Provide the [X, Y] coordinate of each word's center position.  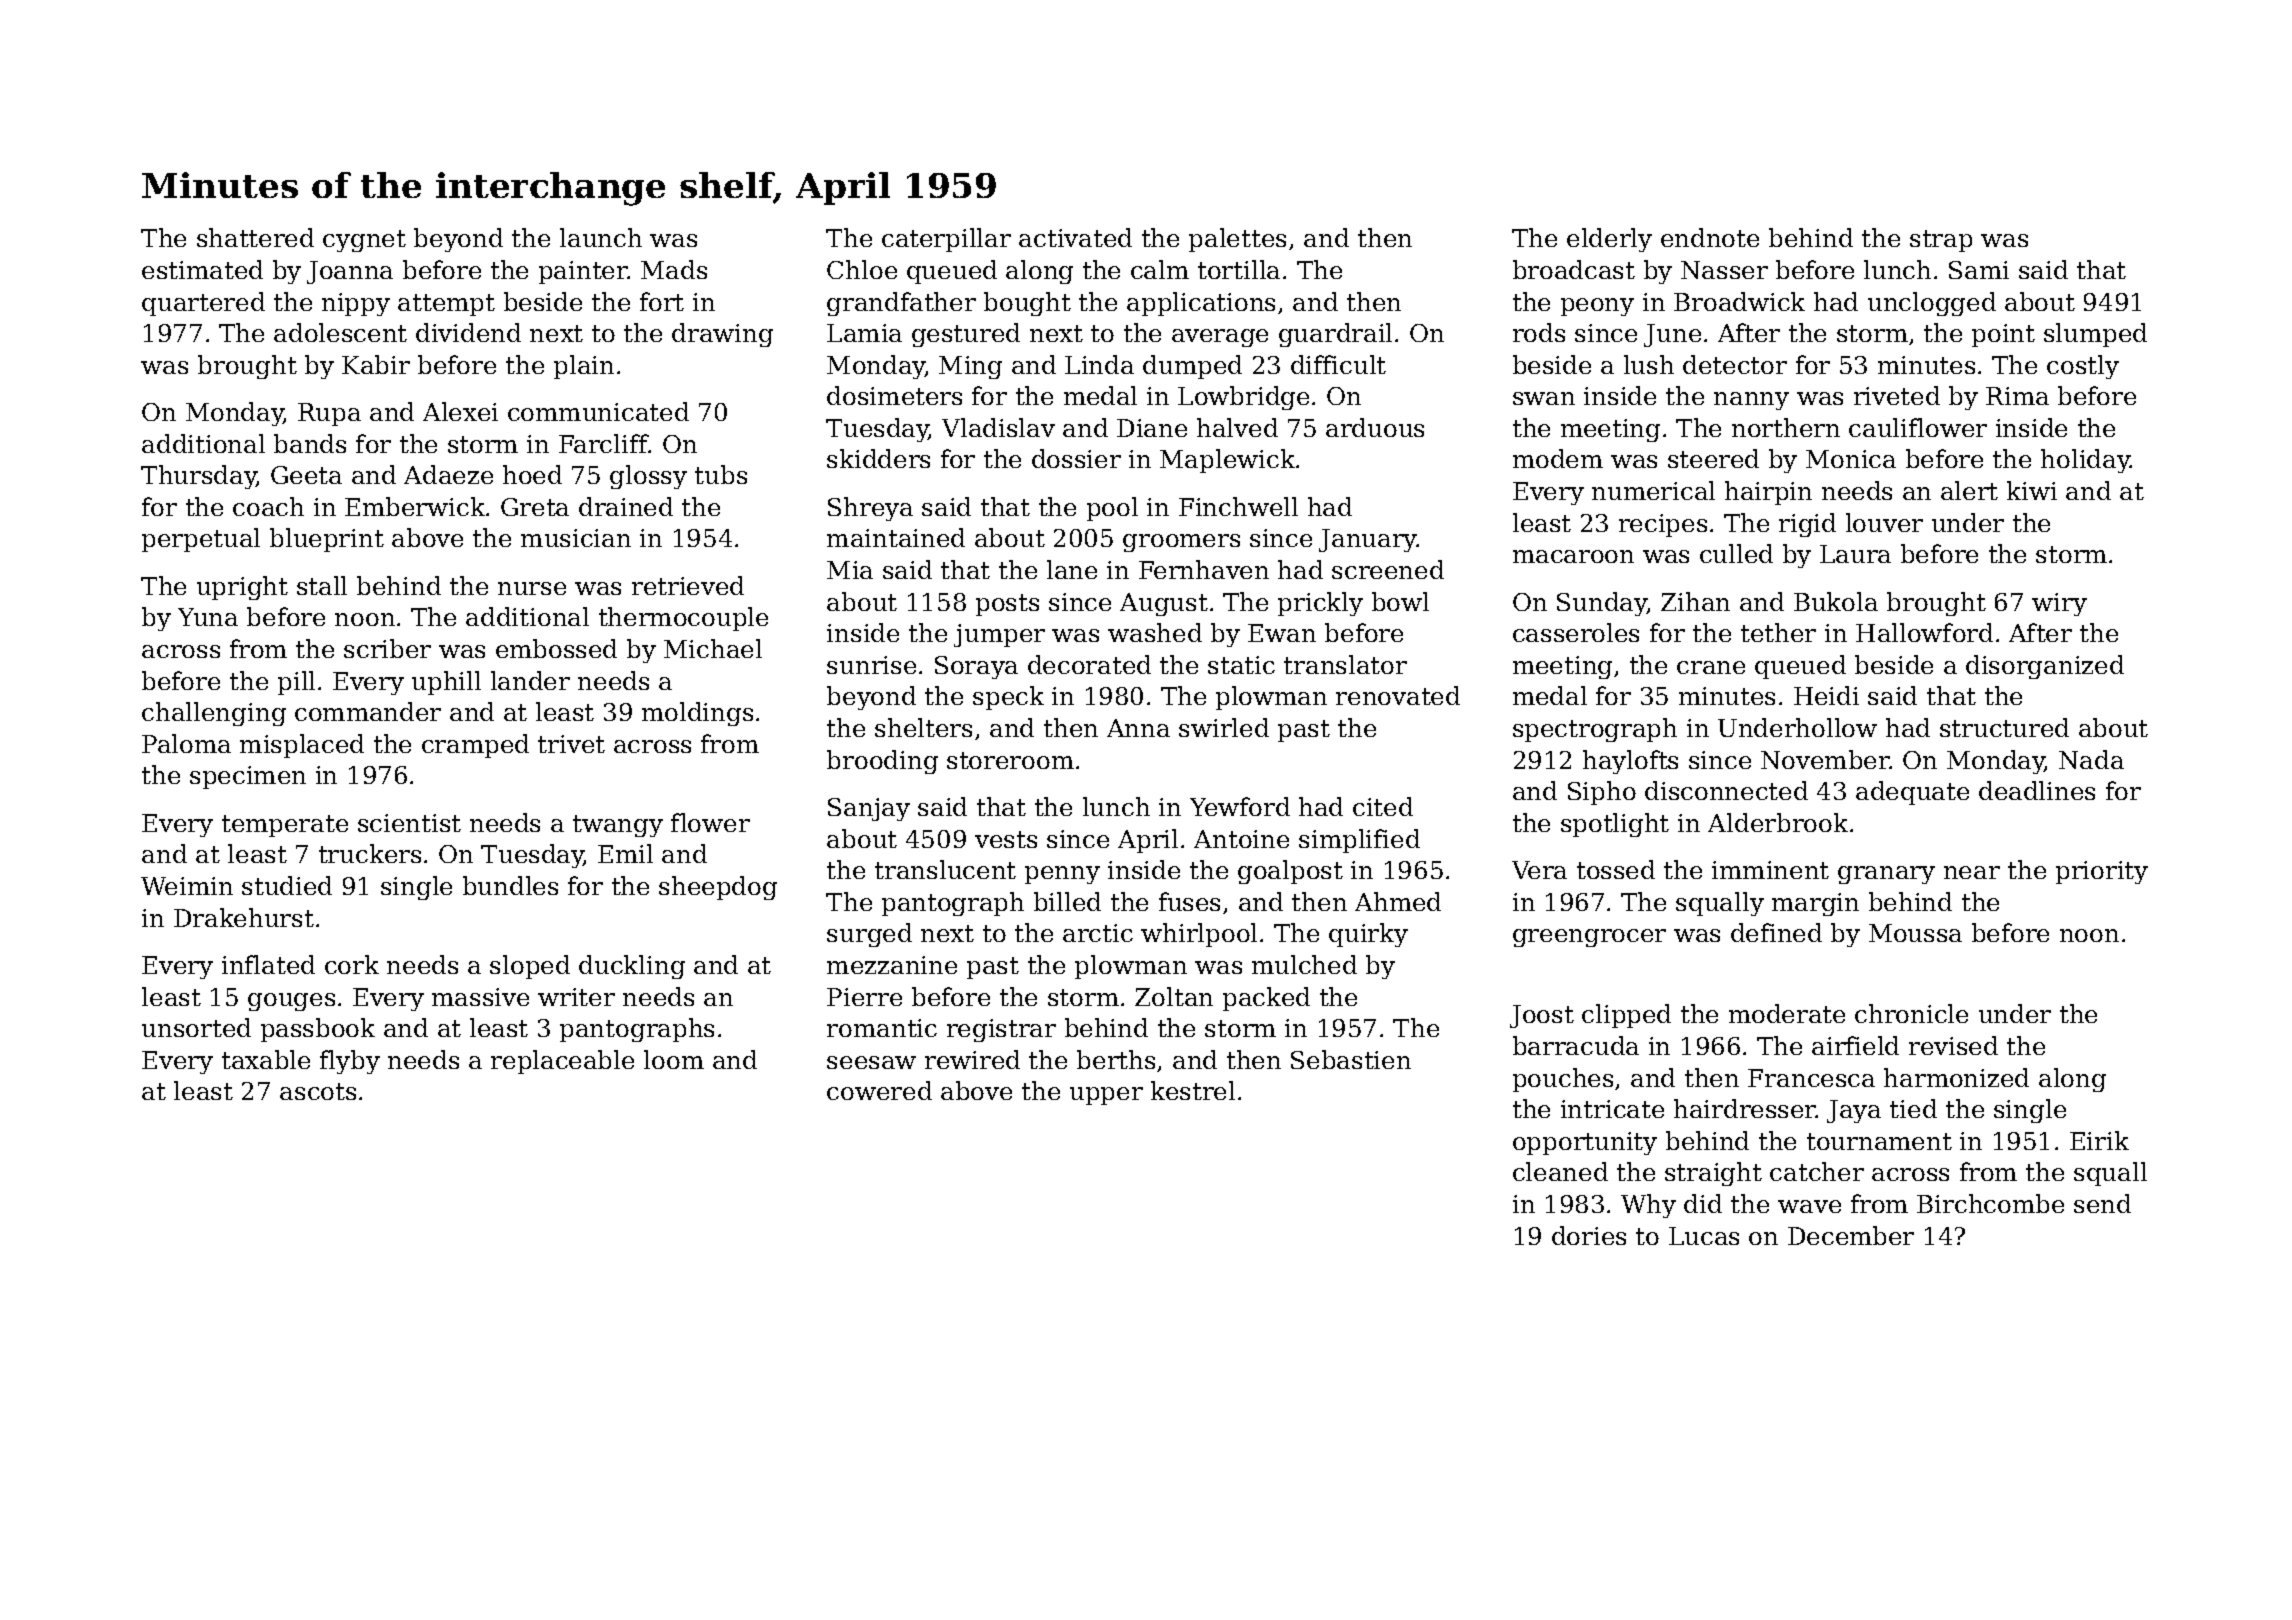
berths [1116, 1059]
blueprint [327, 540]
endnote [1710, 237]
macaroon [1573, 556]
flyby [350, 1062]
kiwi [2032, 490]
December [1851, 1235]
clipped [1626, 1016]
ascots [318, 1091]
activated [1075, 237]
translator [1345, 664]
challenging [214, 714]
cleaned [1560, 1171]
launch [601, 237]
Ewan [1282, 633]
